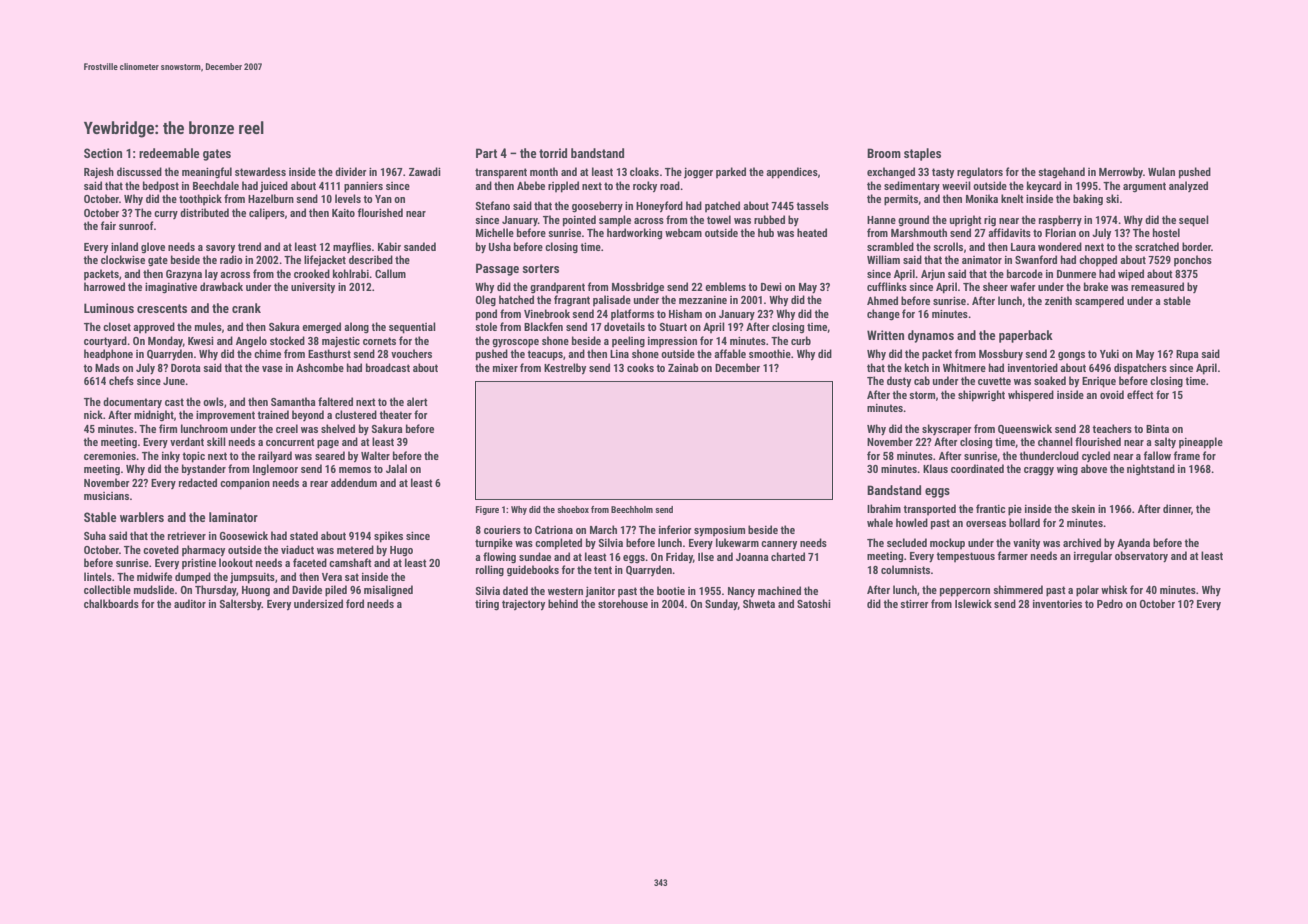 This page has width=1308, height=924. Describe the element at coordinates (933, 275) in the page. I see `Arjun` at that location.
